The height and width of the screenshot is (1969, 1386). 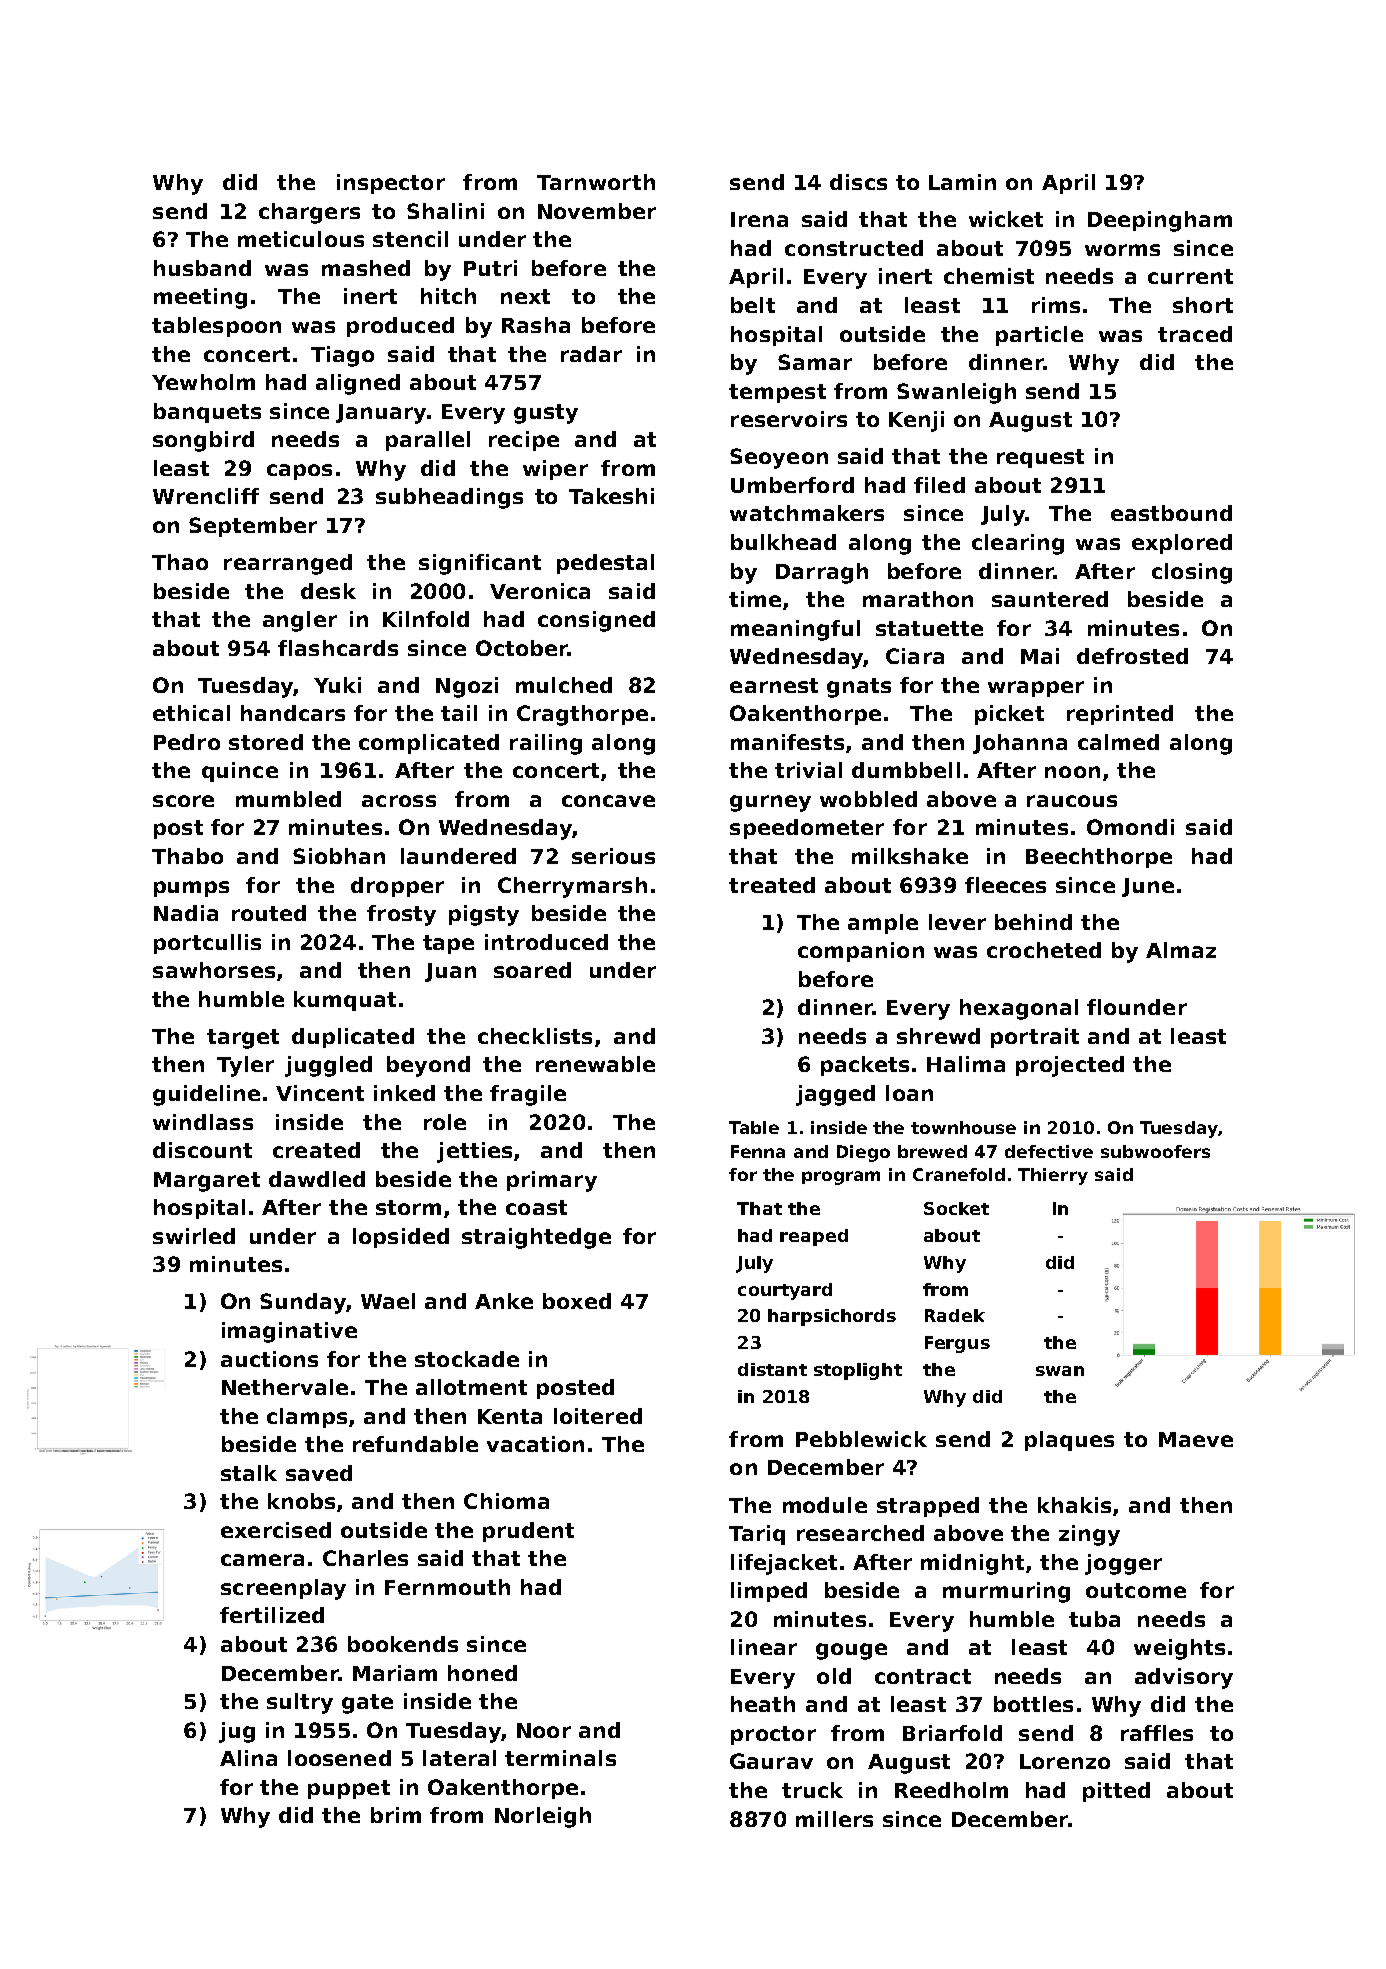 I want to click on milkshake, so click(x=910, y=856).
